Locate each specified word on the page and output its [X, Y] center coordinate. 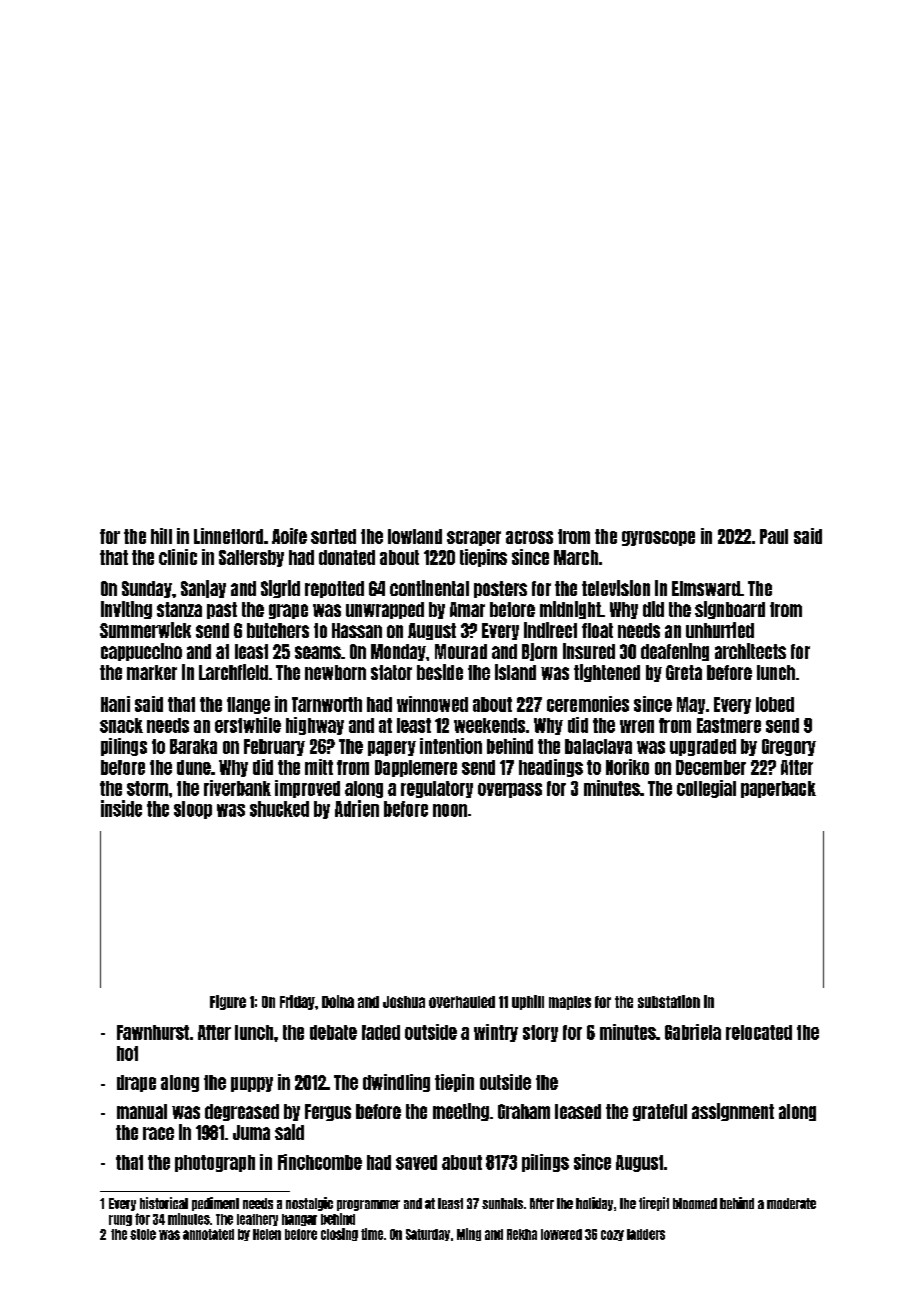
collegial [706, 789]
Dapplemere [416, 768]
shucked [279, 809]
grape [288, 611]
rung [120, 1220]
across [529, 537]
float [597, 630]
